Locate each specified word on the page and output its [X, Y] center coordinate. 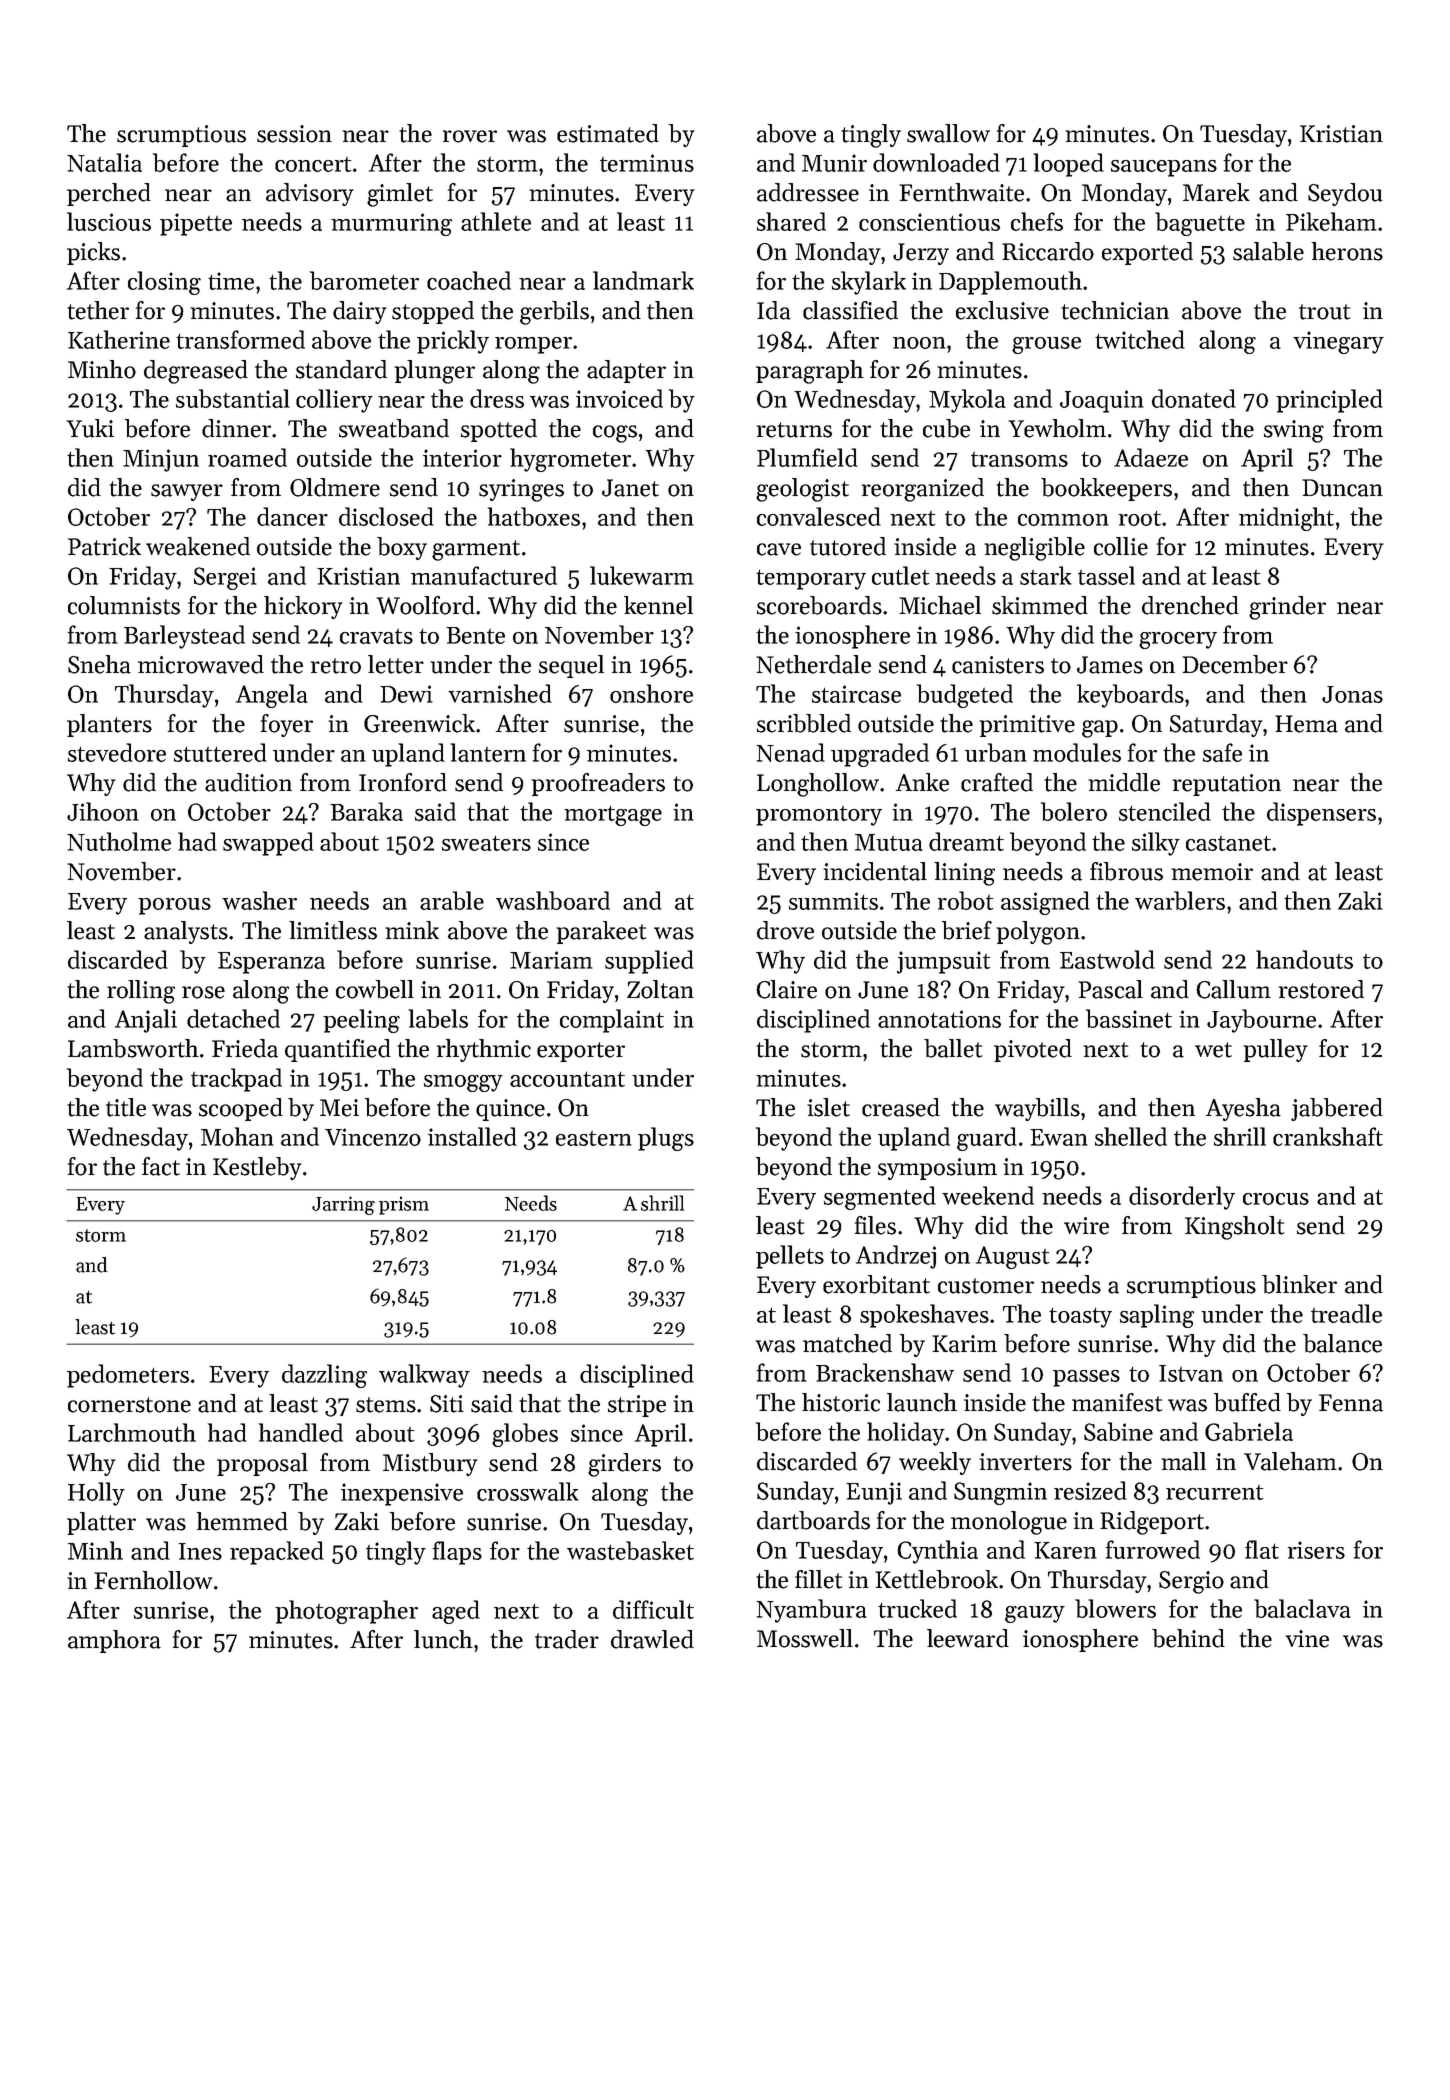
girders [624, 1465]
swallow [948, 133]
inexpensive [402, 1494]
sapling [1157, 1316]
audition [248, 782]
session [294, 134]
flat [1262, 1549]
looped [1068, 165]
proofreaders [598, 784]
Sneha [99, 664]
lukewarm [642, 575]
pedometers [128, 1376]
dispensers [1321, 814]
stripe [637, 1406]
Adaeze [1151, 457]
